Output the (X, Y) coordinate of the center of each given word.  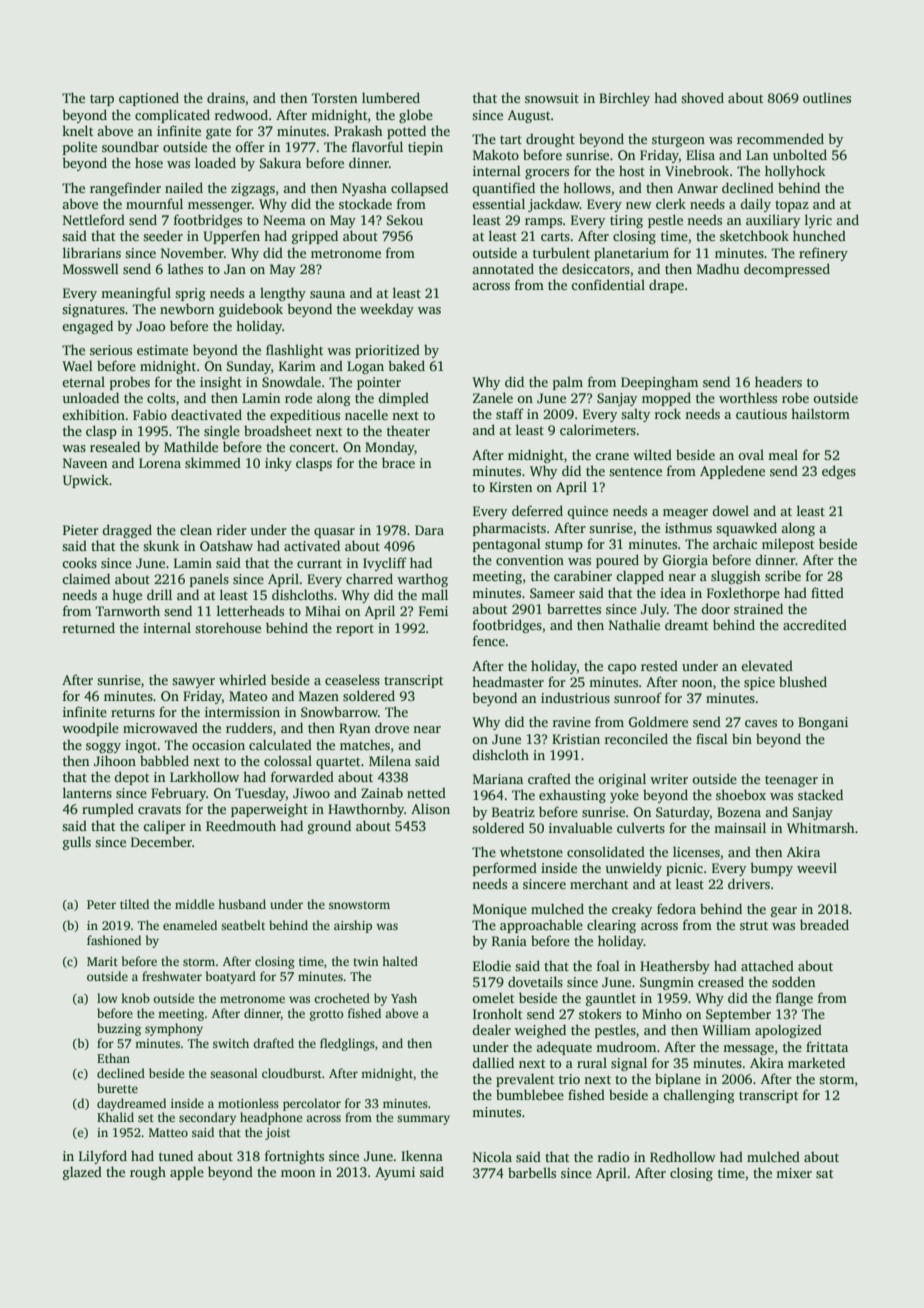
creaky (632, 910)
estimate (162, 350)
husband (242, 904)
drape (666, 286)
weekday (387, 310)
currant (319, 563)
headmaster (508, 681)
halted (400, 961)
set (146, 1118)
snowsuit (552, 98)
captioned (149, 99)
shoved (702, 97)
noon (697, 683)
